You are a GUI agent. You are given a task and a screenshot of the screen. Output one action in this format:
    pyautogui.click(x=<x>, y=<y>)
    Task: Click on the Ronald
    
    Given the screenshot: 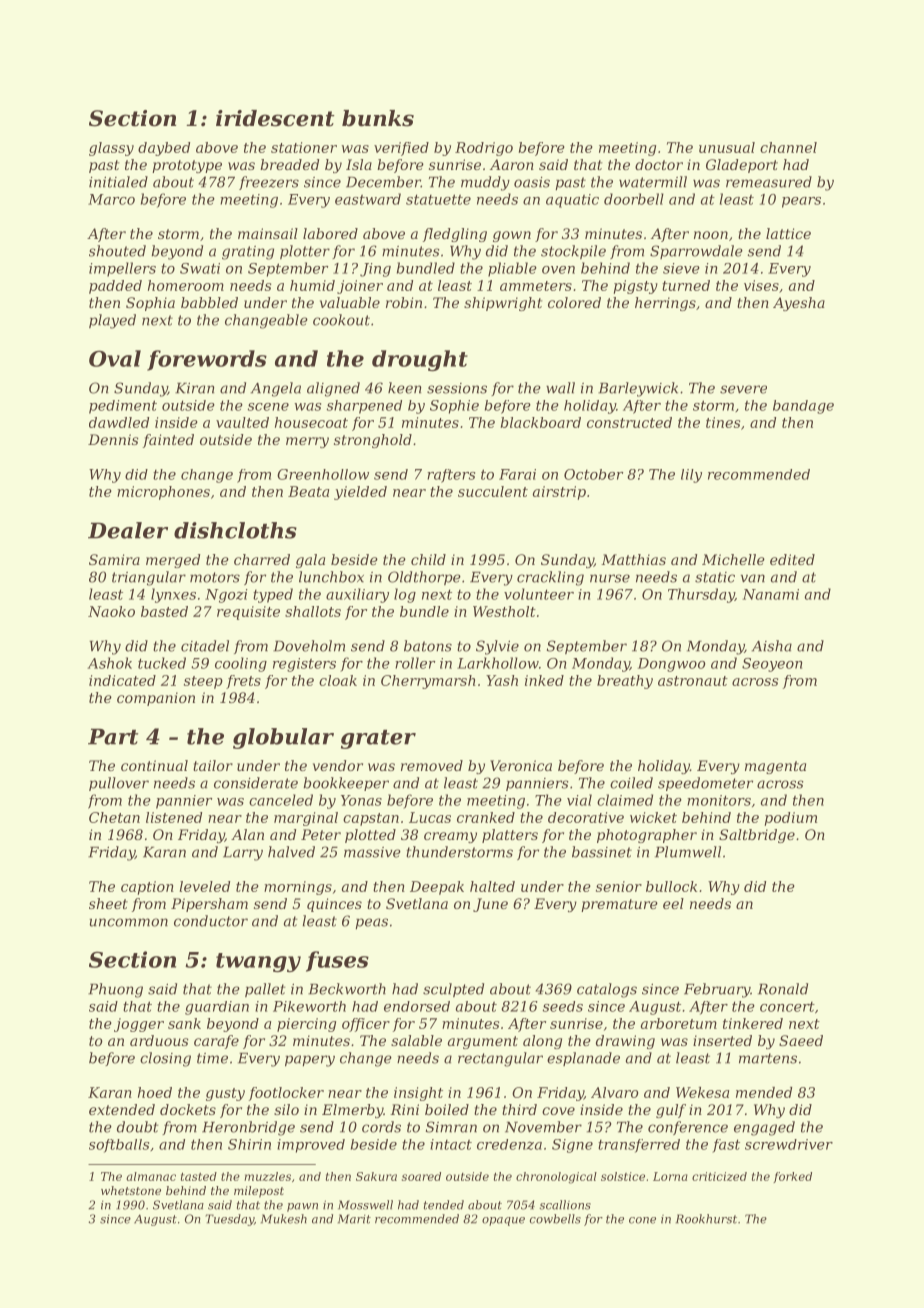 What is the action you would take?
    pyautogui.click(x=783, y=989)
